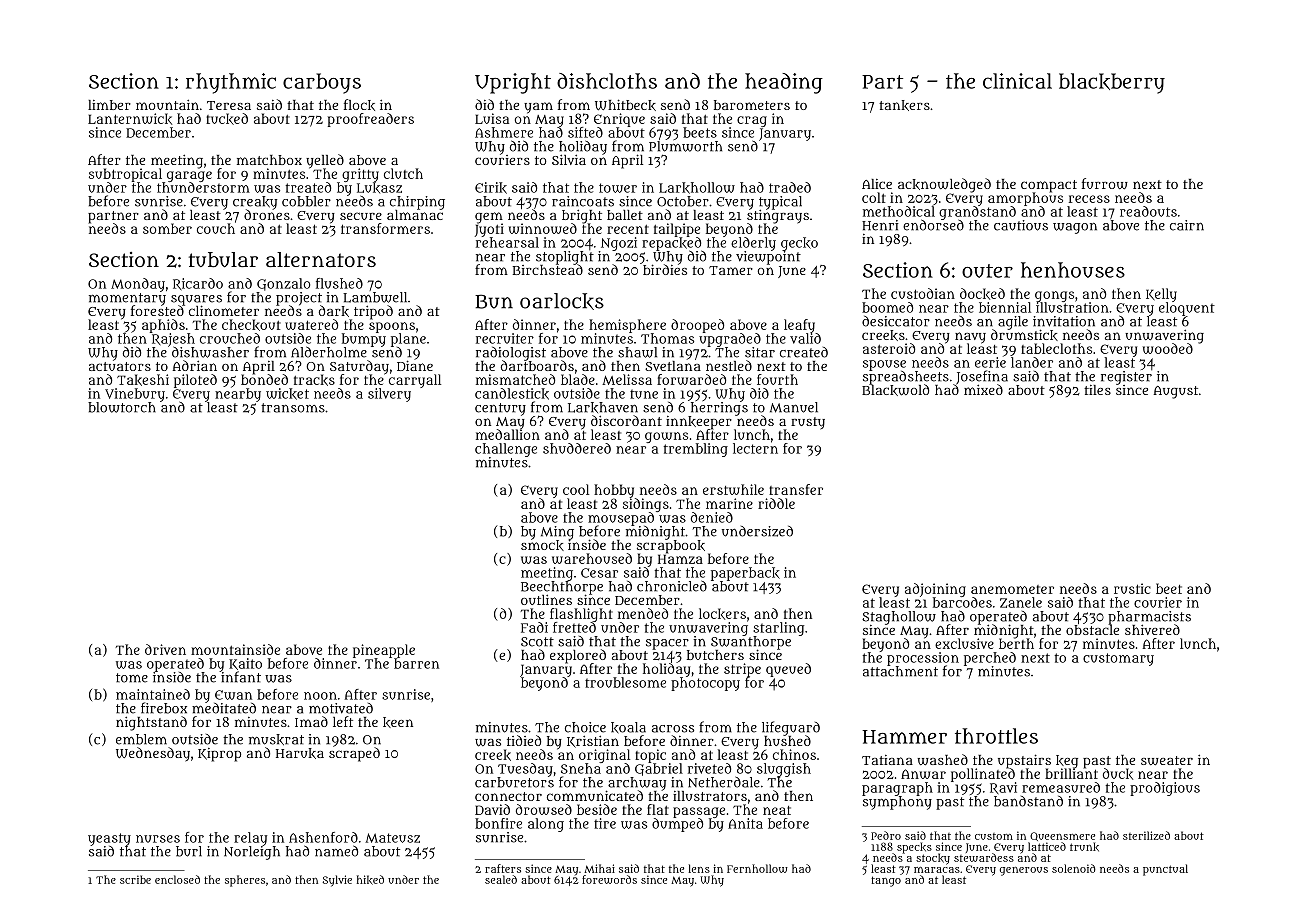  Describe the element at coordinates (542, 545) in the screenshot. I see `smock` at that location.
